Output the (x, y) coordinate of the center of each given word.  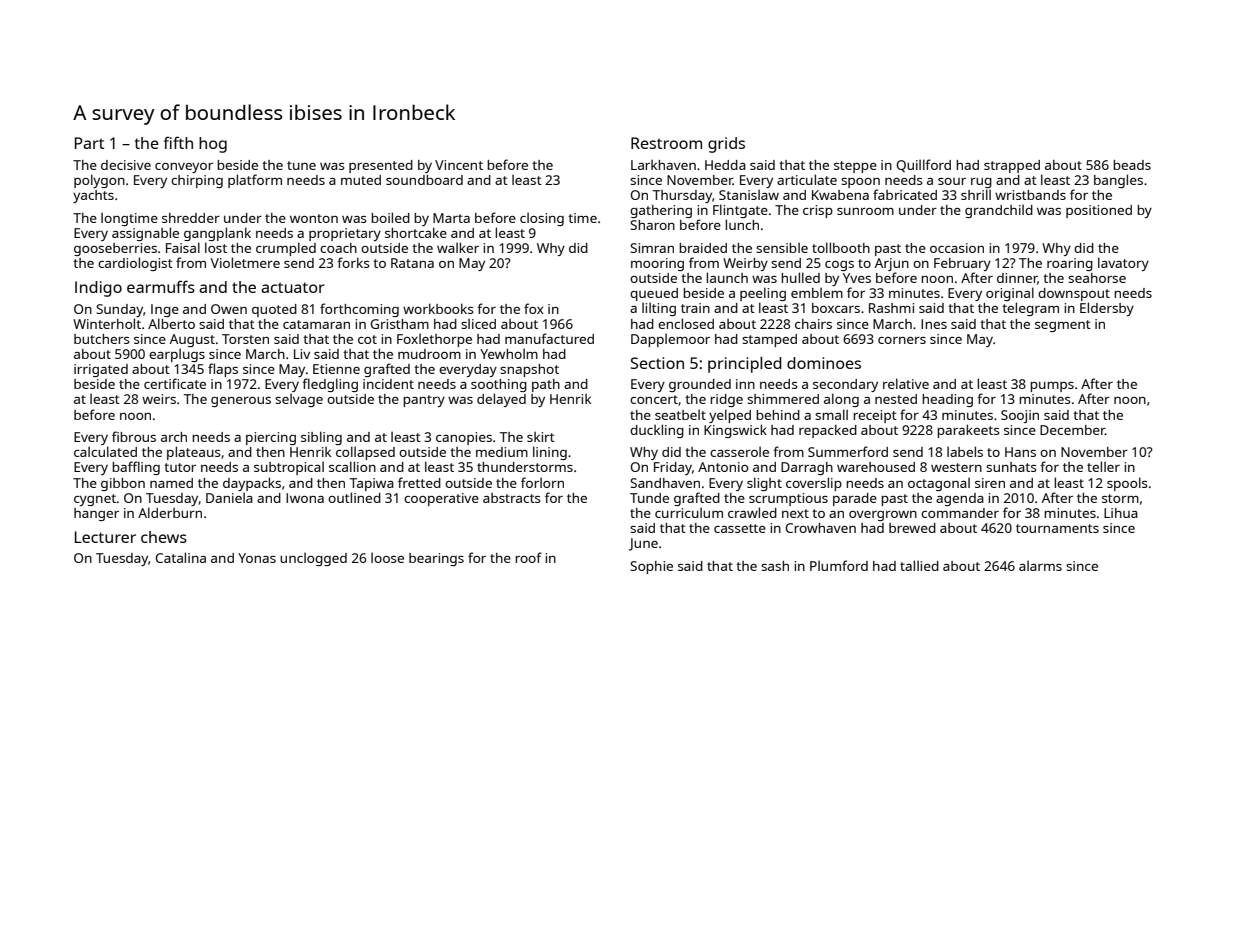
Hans (1020, 452)
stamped (769, 340)
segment (1063, 326)
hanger (96, 514)
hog (213, 145)
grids (726, 145)
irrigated (101, 370)
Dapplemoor (670, 340)
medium (502, 452)
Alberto (171, 323)
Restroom (666, 143)
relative (906, 383)
